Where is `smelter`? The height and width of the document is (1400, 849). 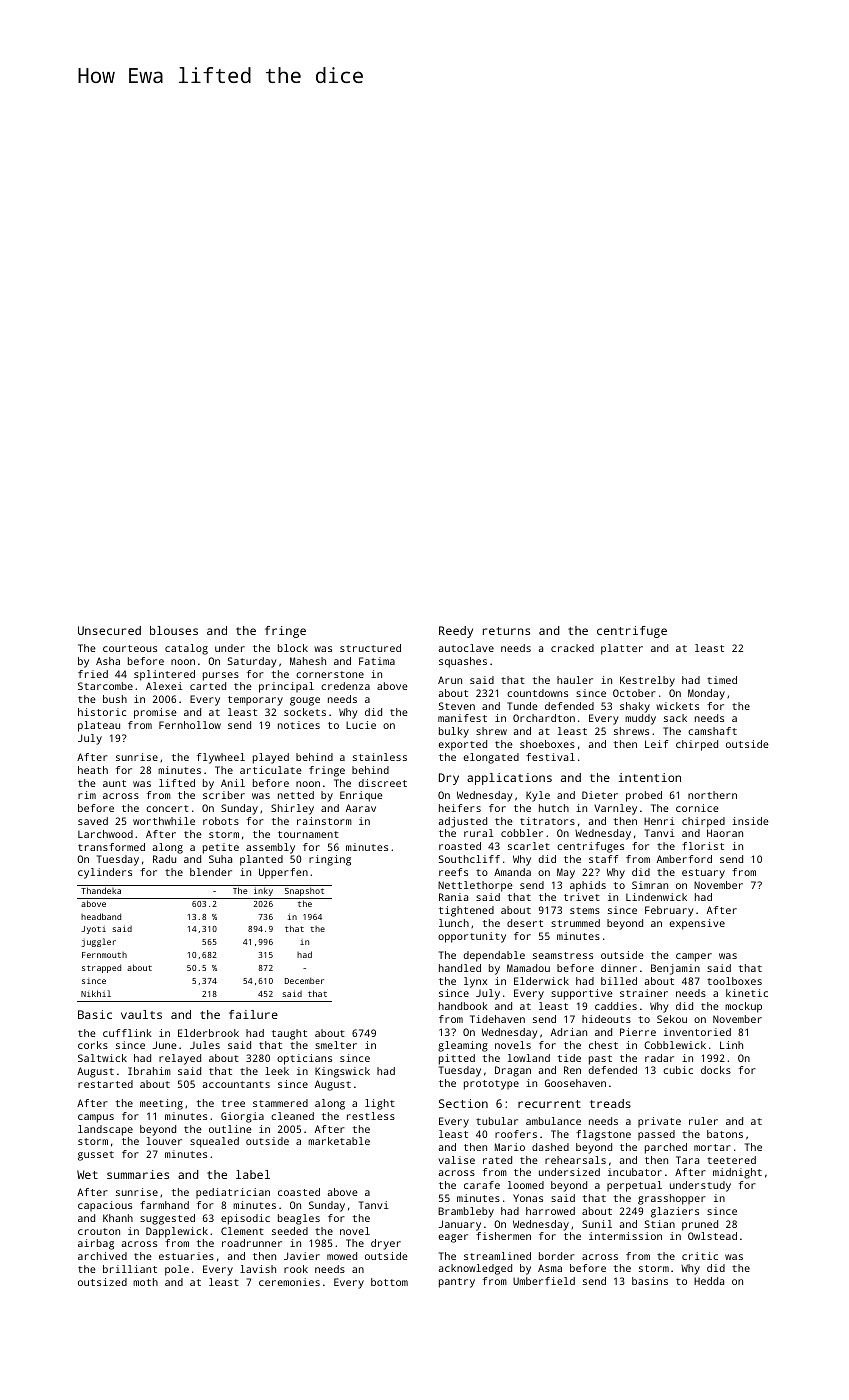
smelter is located at coordinates (336, 1045).
